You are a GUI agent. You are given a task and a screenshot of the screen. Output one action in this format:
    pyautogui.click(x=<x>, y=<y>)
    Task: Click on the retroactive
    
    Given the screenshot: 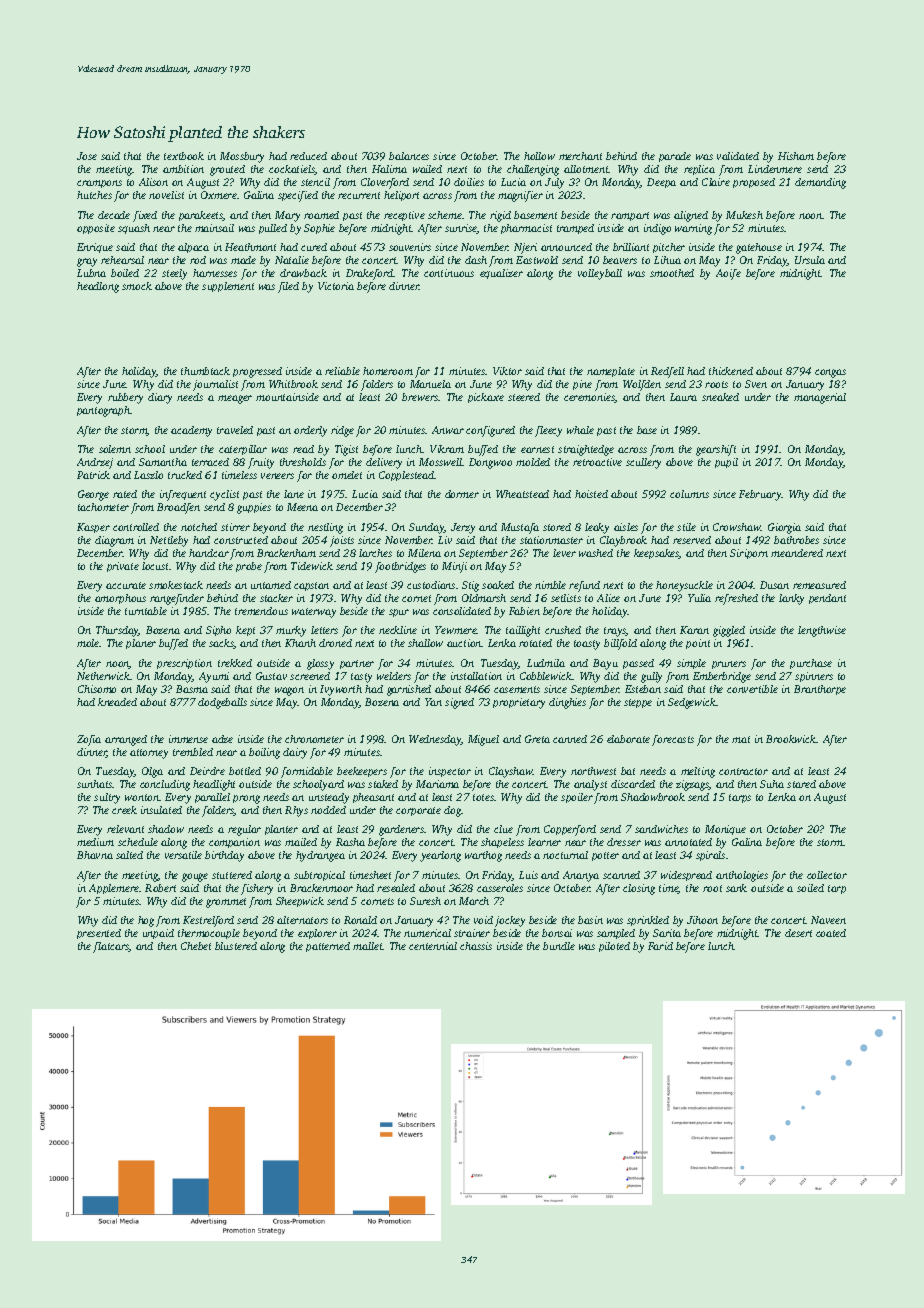 What is the action you would take?
    pyautogui.click(x=597, y=462)
